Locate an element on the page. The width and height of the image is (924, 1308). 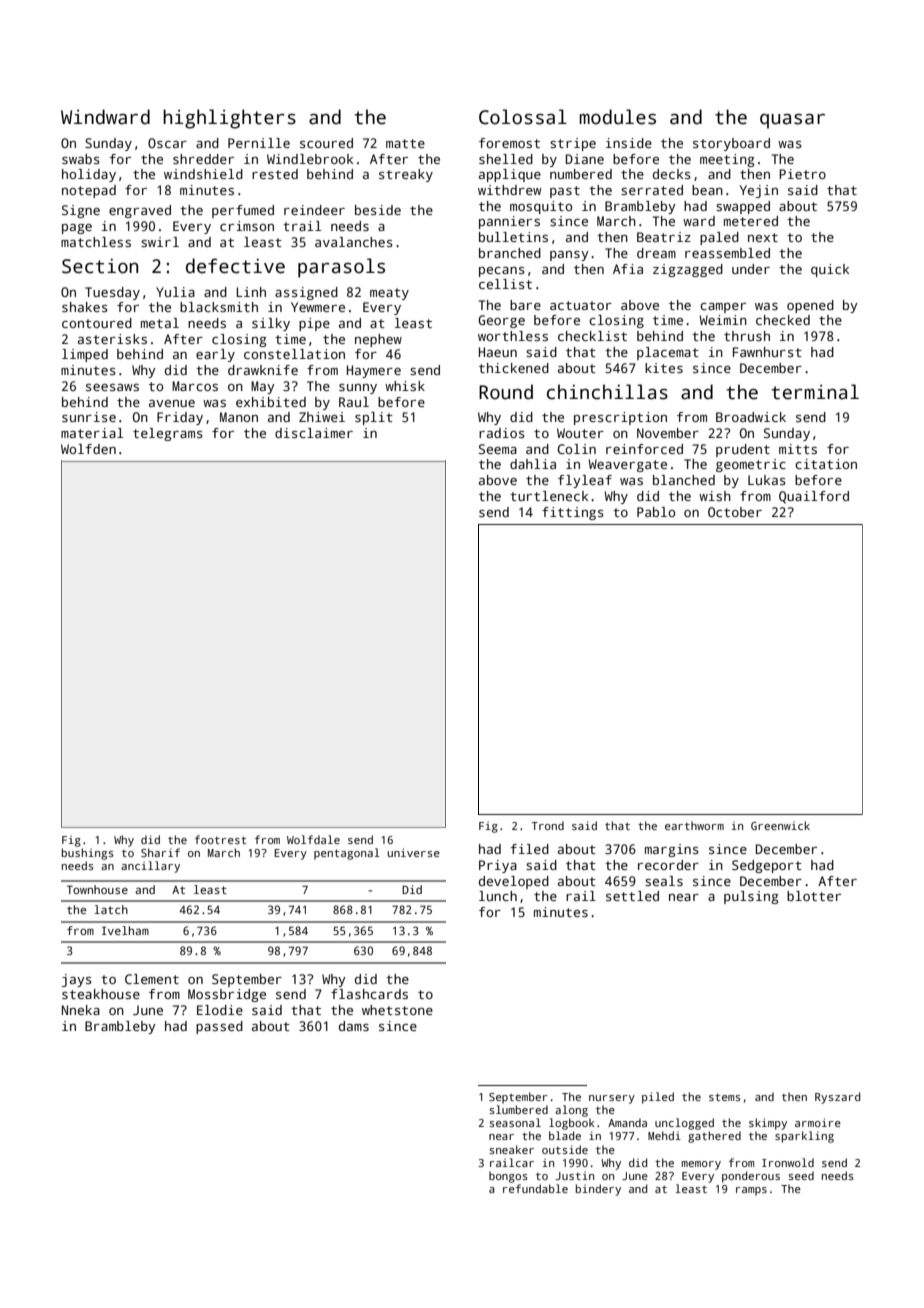
swabs is located at coordinates (81, 159).
